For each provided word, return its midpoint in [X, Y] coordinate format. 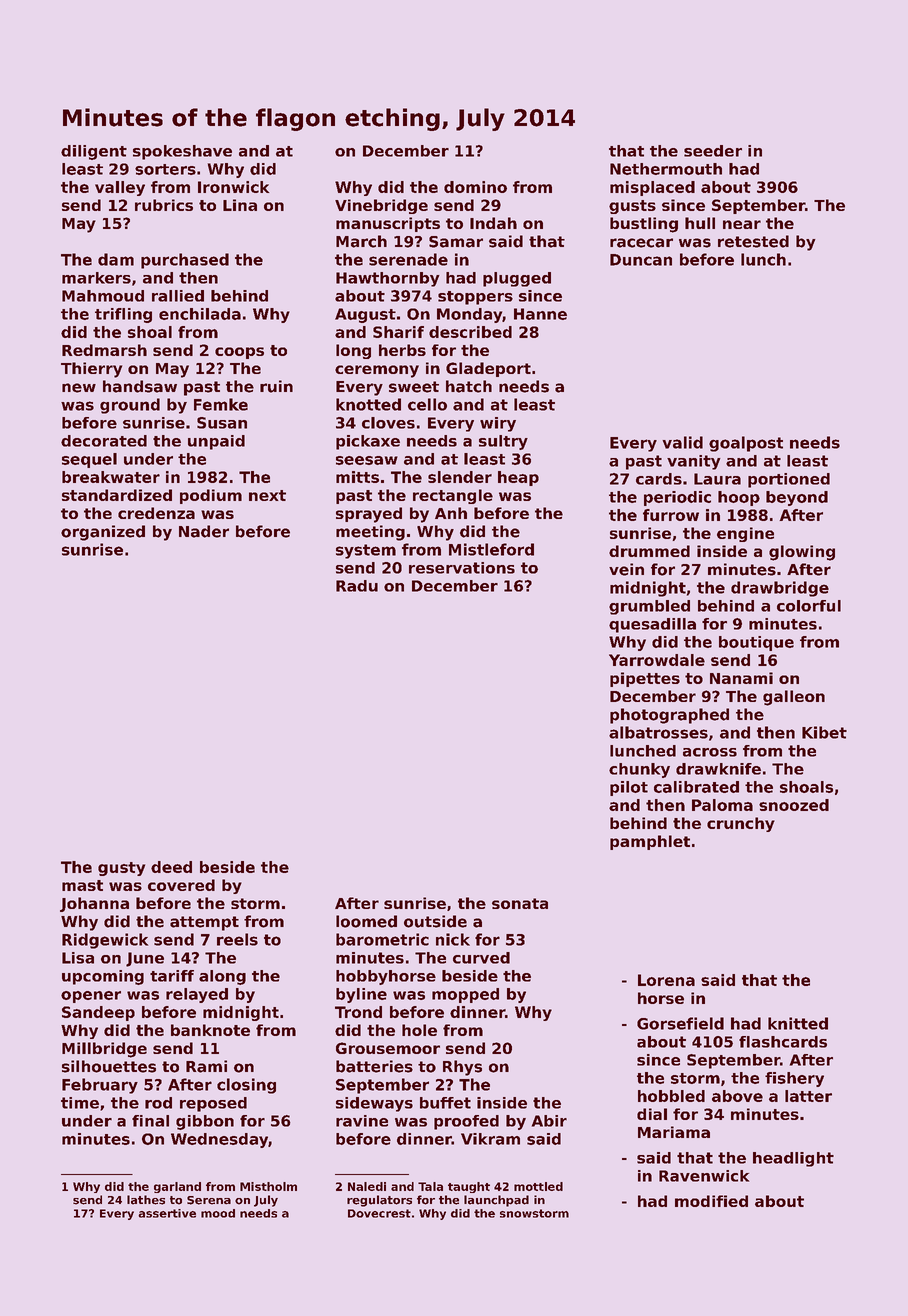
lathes [146, 1200]
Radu [357, 586]
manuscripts [388, 224]
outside [435, 921]
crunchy [741, 824]
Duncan [641, 260]
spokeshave [182, 152]
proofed [466, 1122]
